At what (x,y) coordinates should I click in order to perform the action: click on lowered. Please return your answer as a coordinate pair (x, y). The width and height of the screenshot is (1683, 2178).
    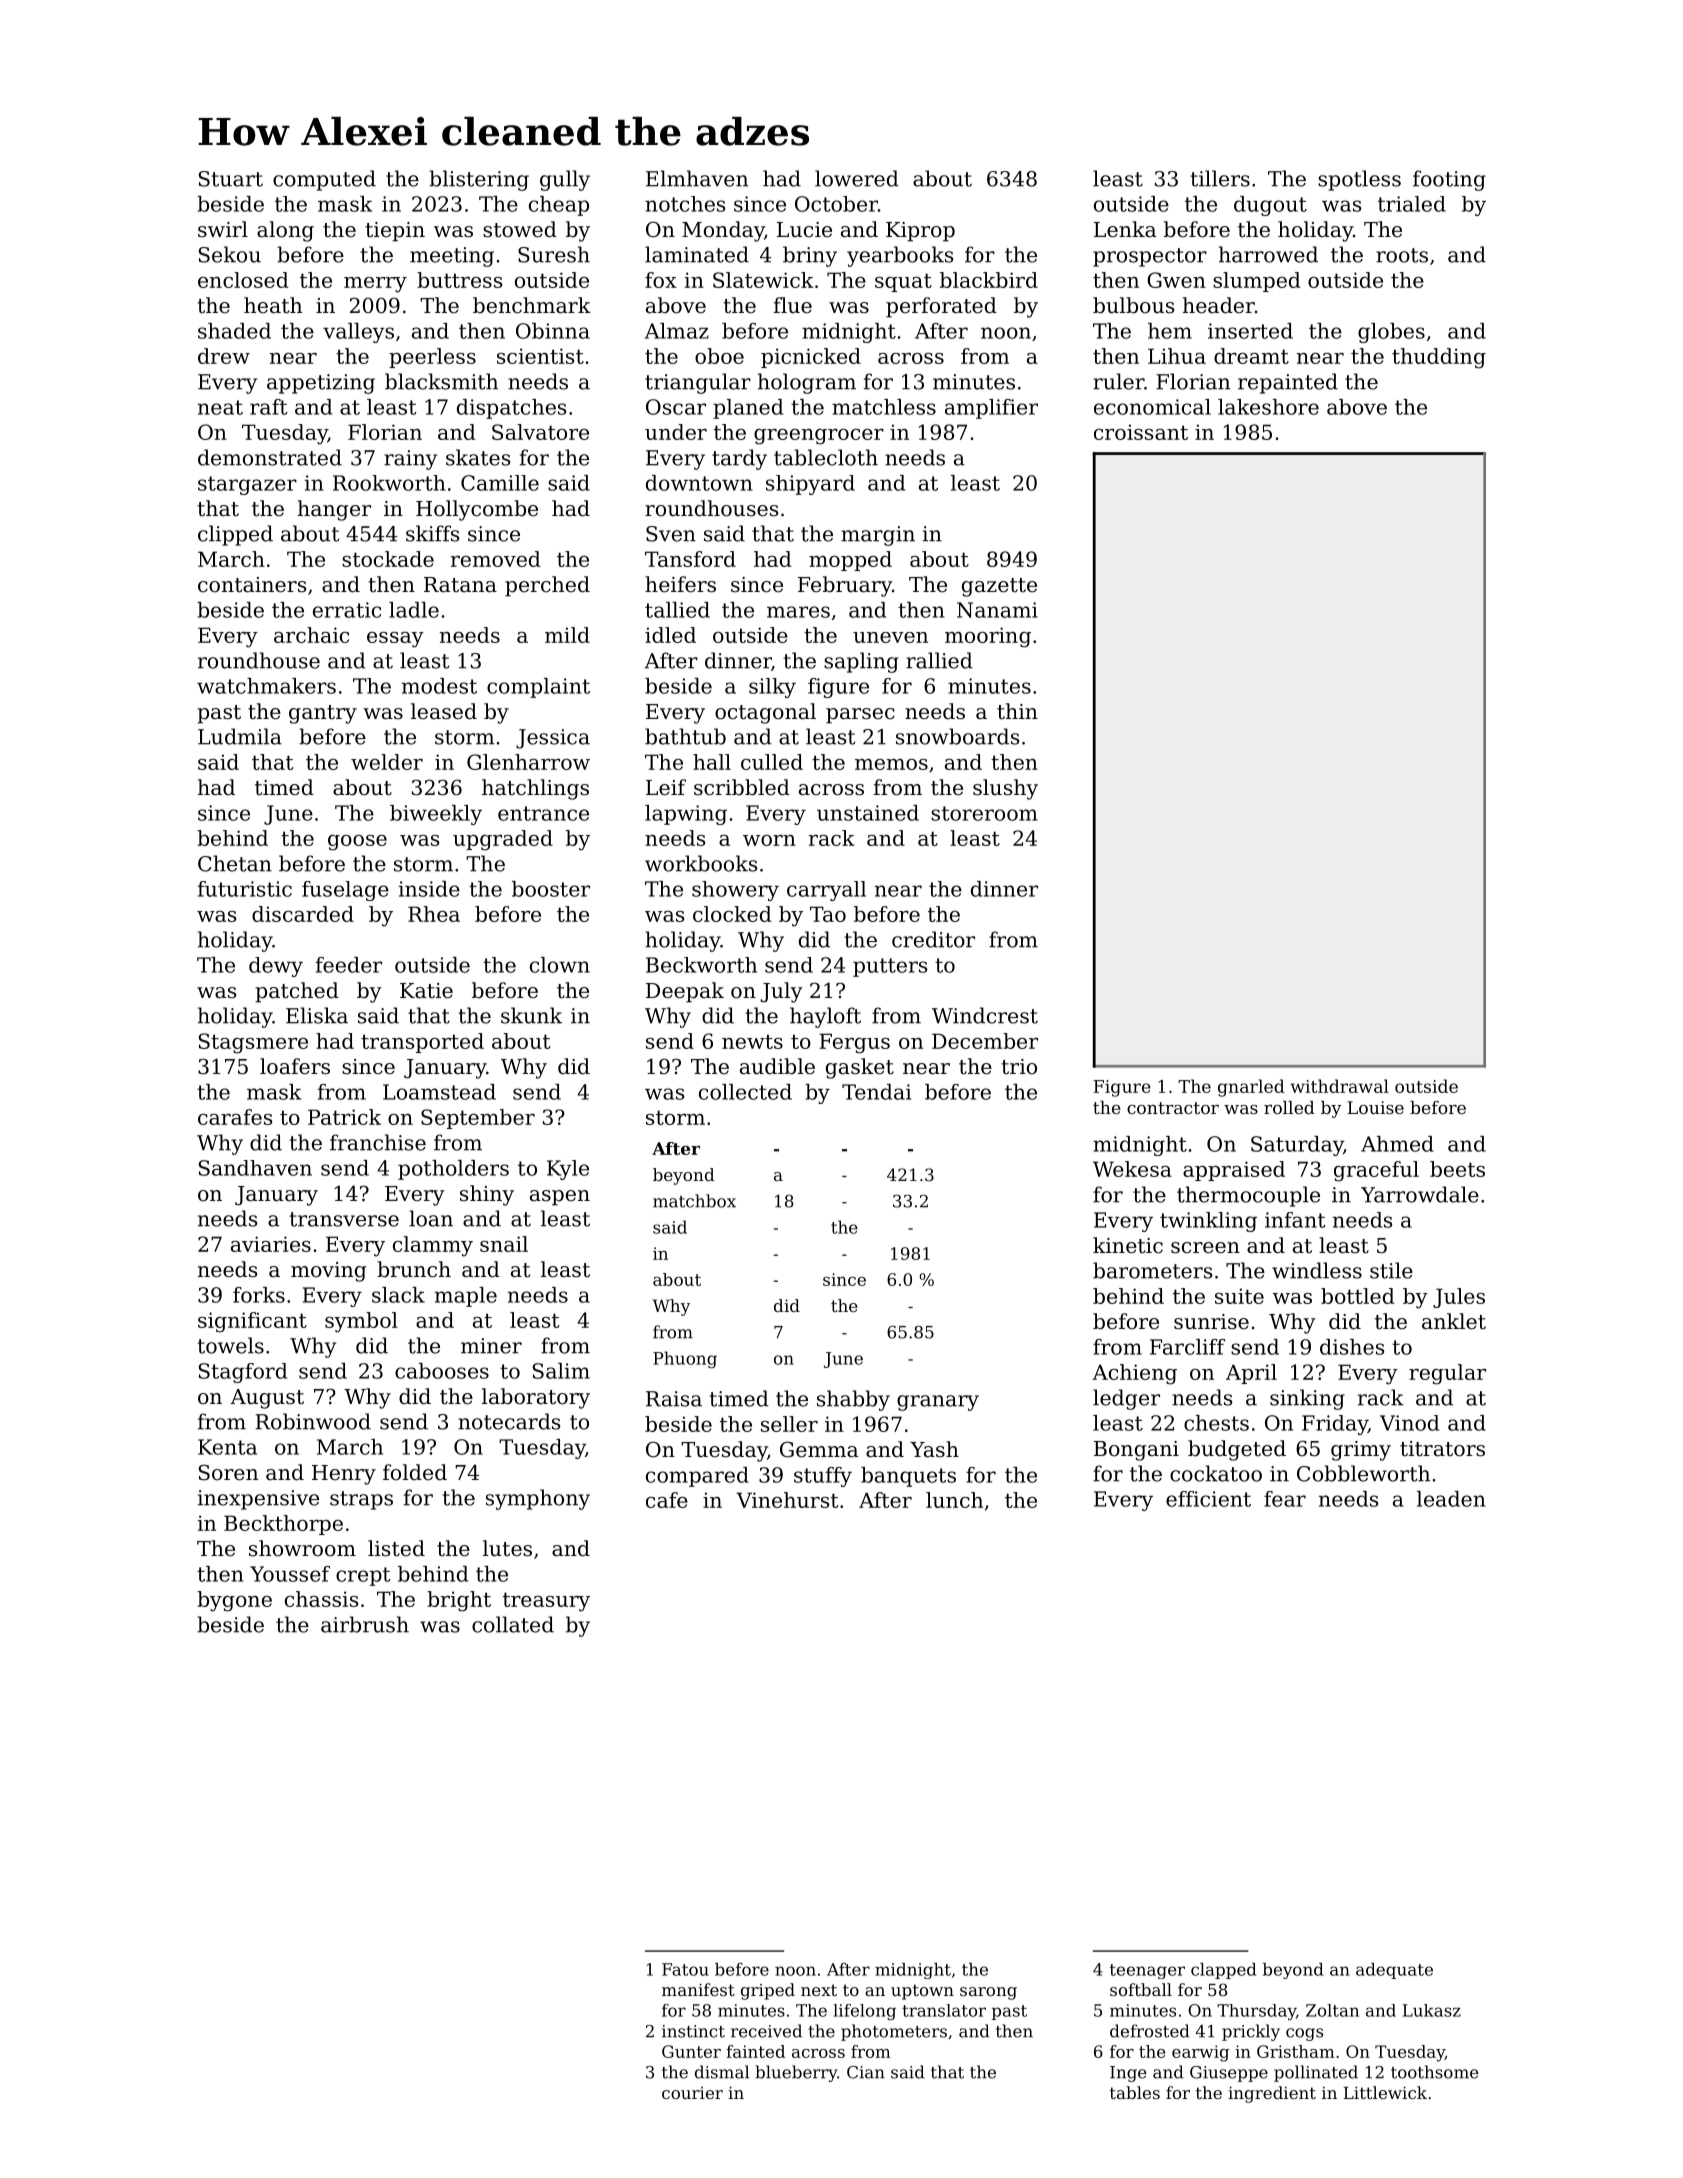
    Looking at the image, I should click on (857, 178).
